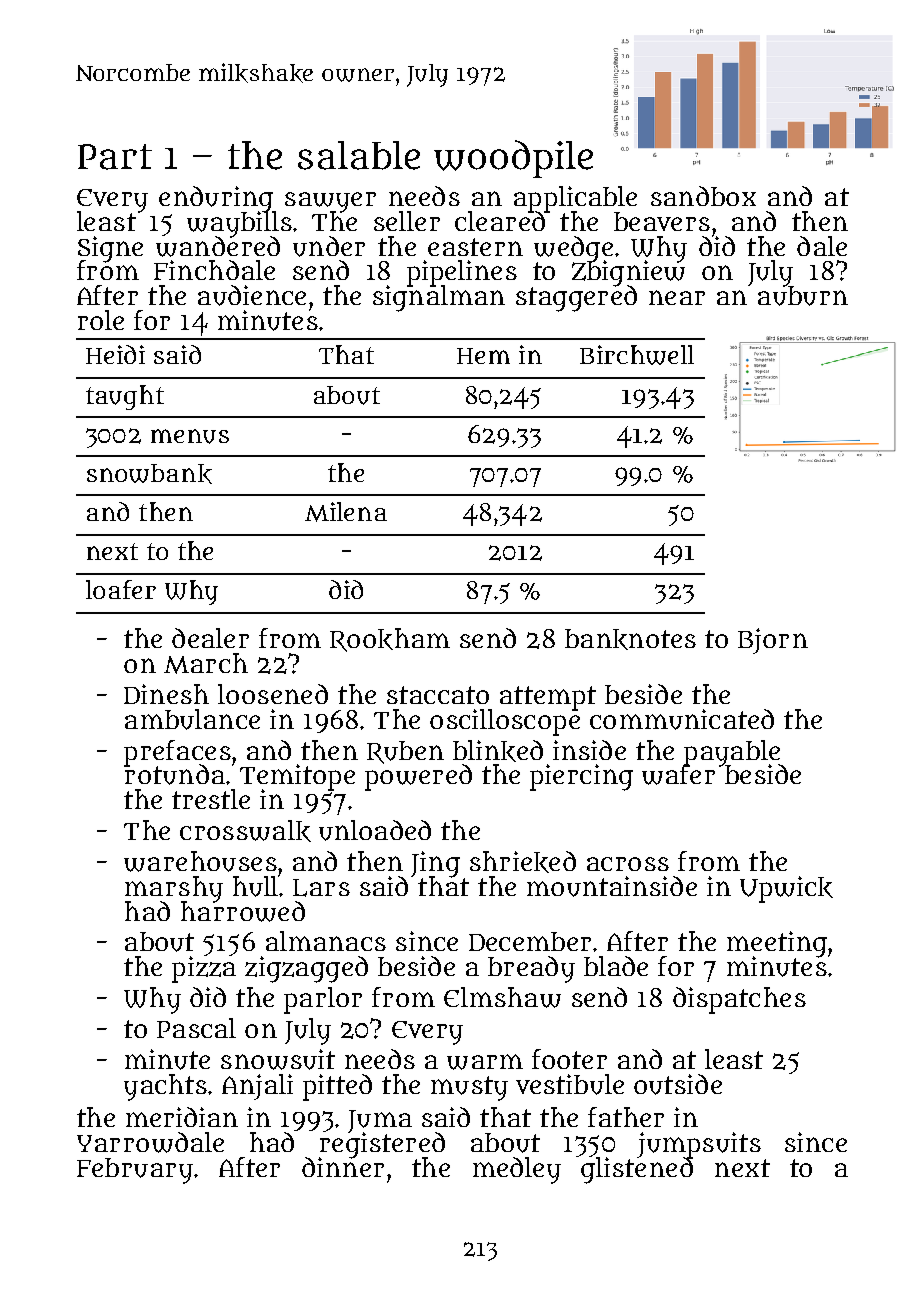  I want to click on dinner, so click(343, 1167).
